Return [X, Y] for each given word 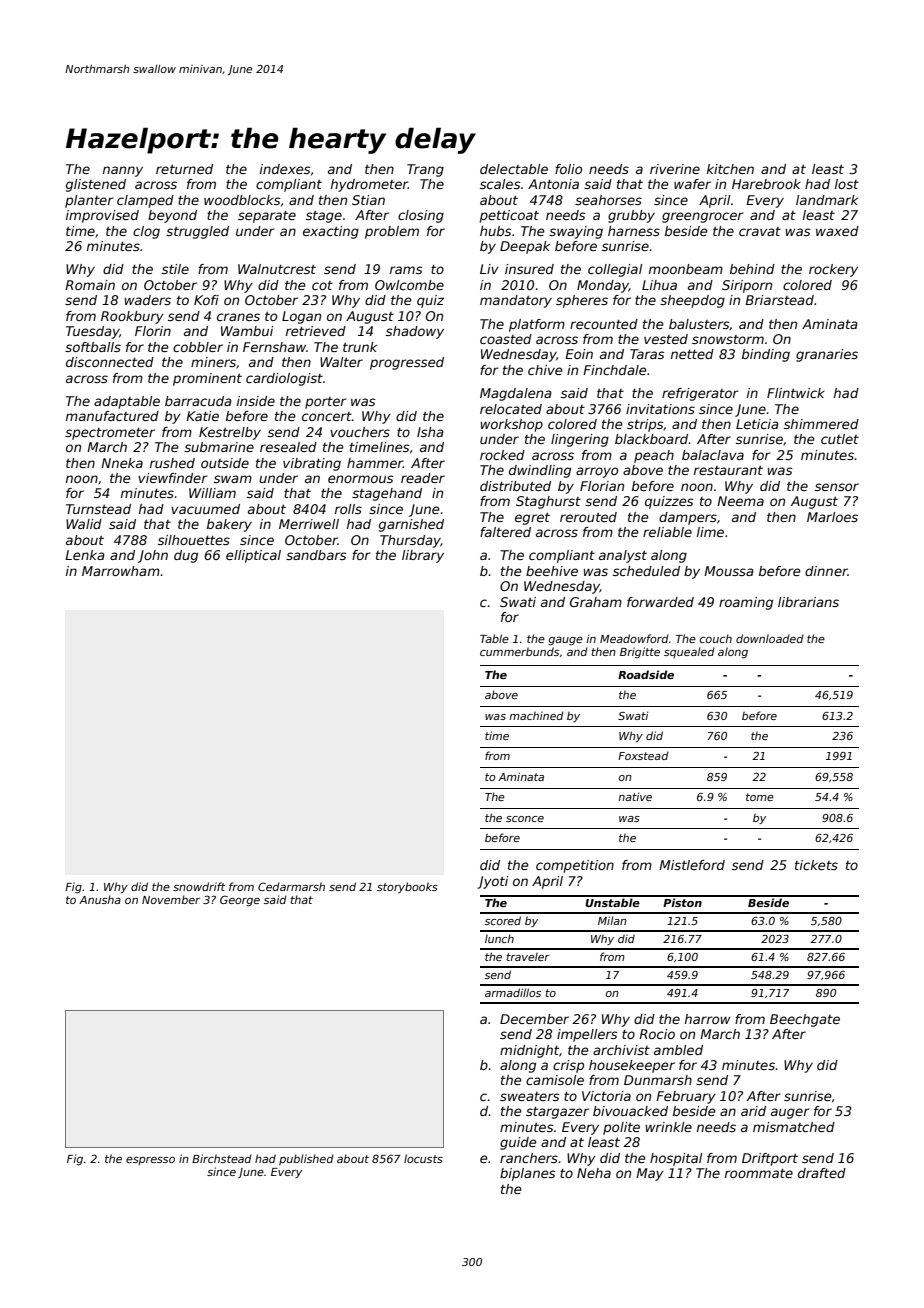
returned [184, 169]
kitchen [730, 169]
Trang [425, 170]
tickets [816, 865]
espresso [150, 1161]
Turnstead [98, 509]
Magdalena [516, 394]
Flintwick [796, 393]
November [171, 899]
